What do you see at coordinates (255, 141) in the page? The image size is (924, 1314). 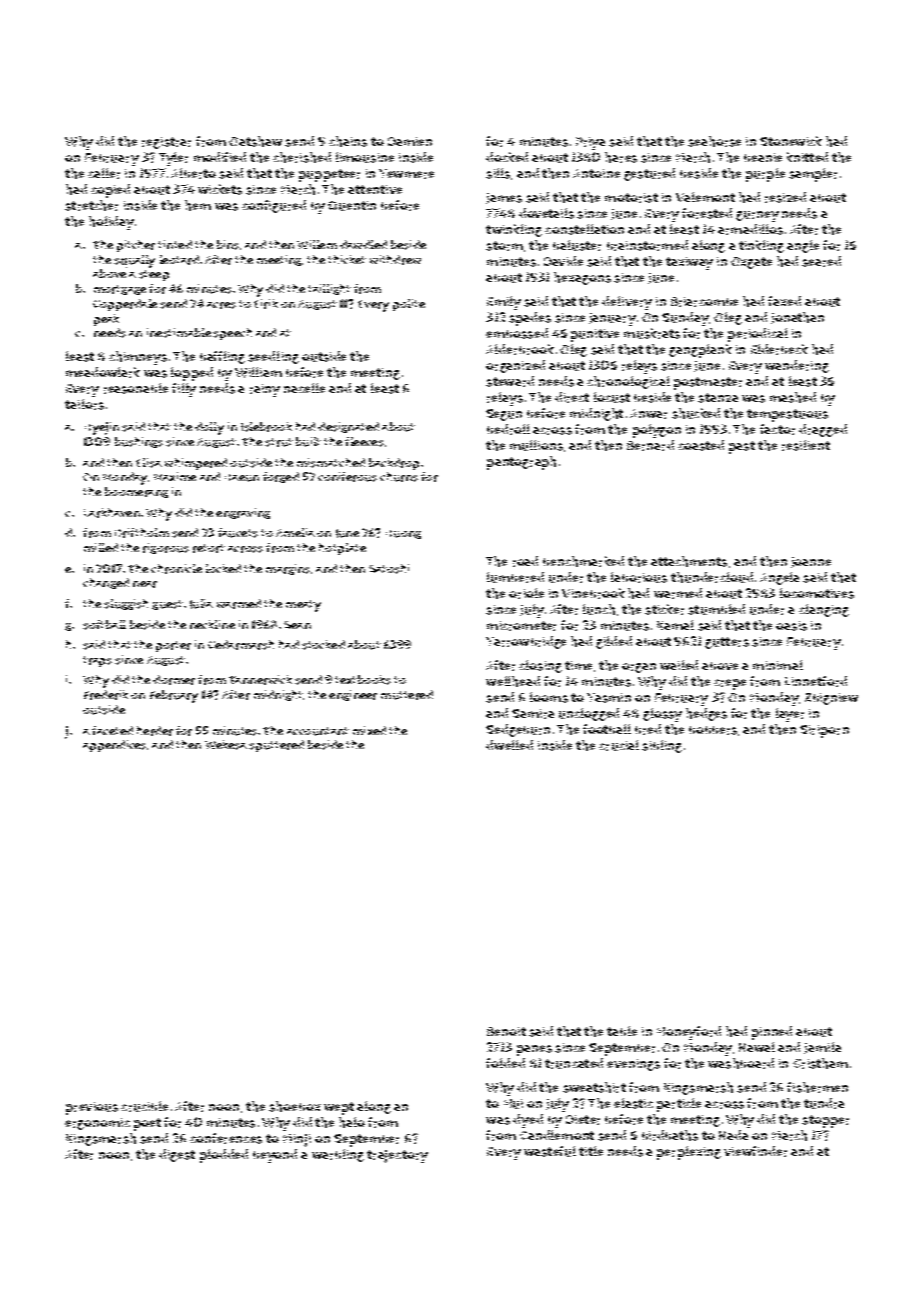 I see `Oatshaw` at bounding box center [255, 141].
